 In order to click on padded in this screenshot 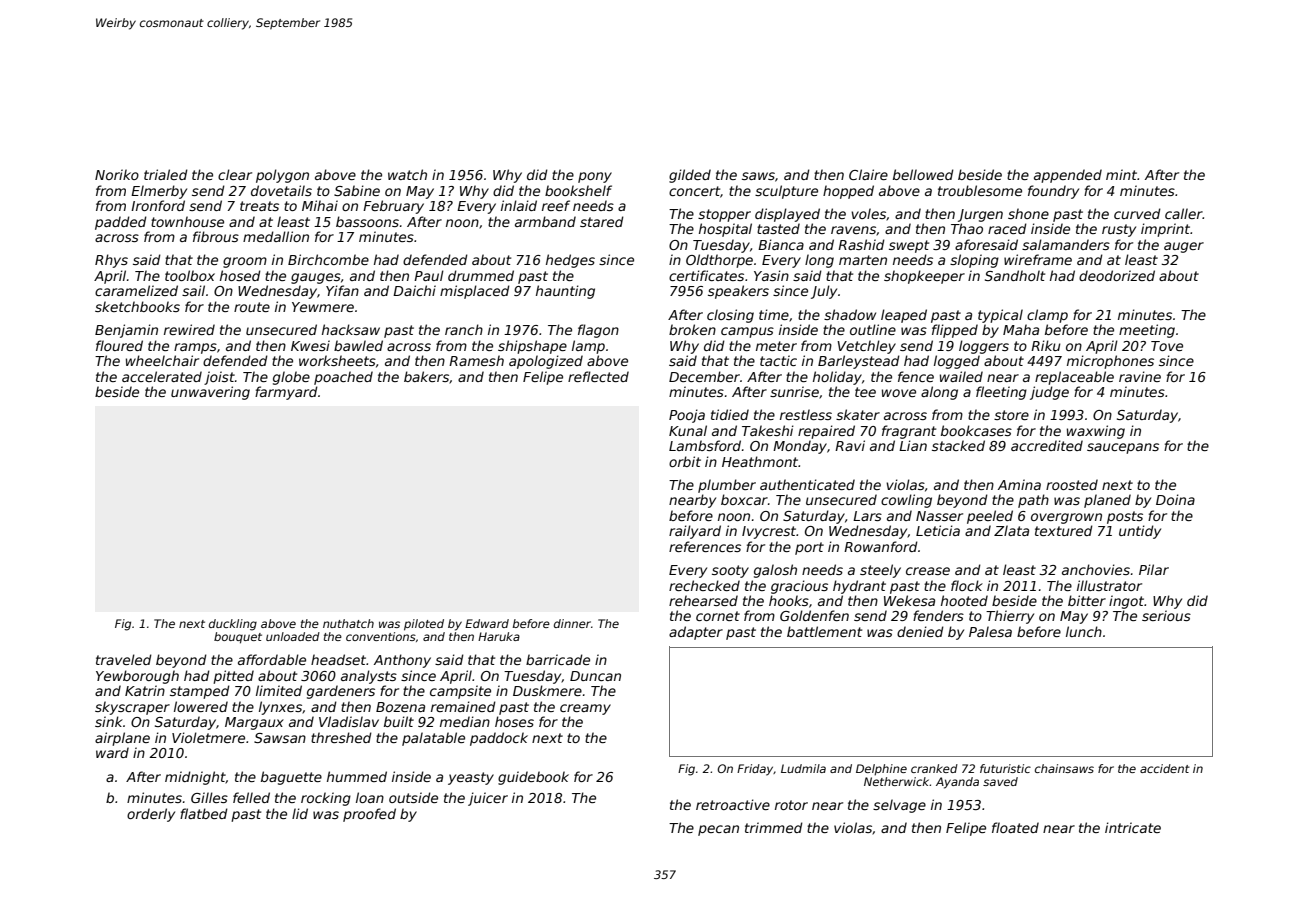, I will do `click(121, 223)`.
